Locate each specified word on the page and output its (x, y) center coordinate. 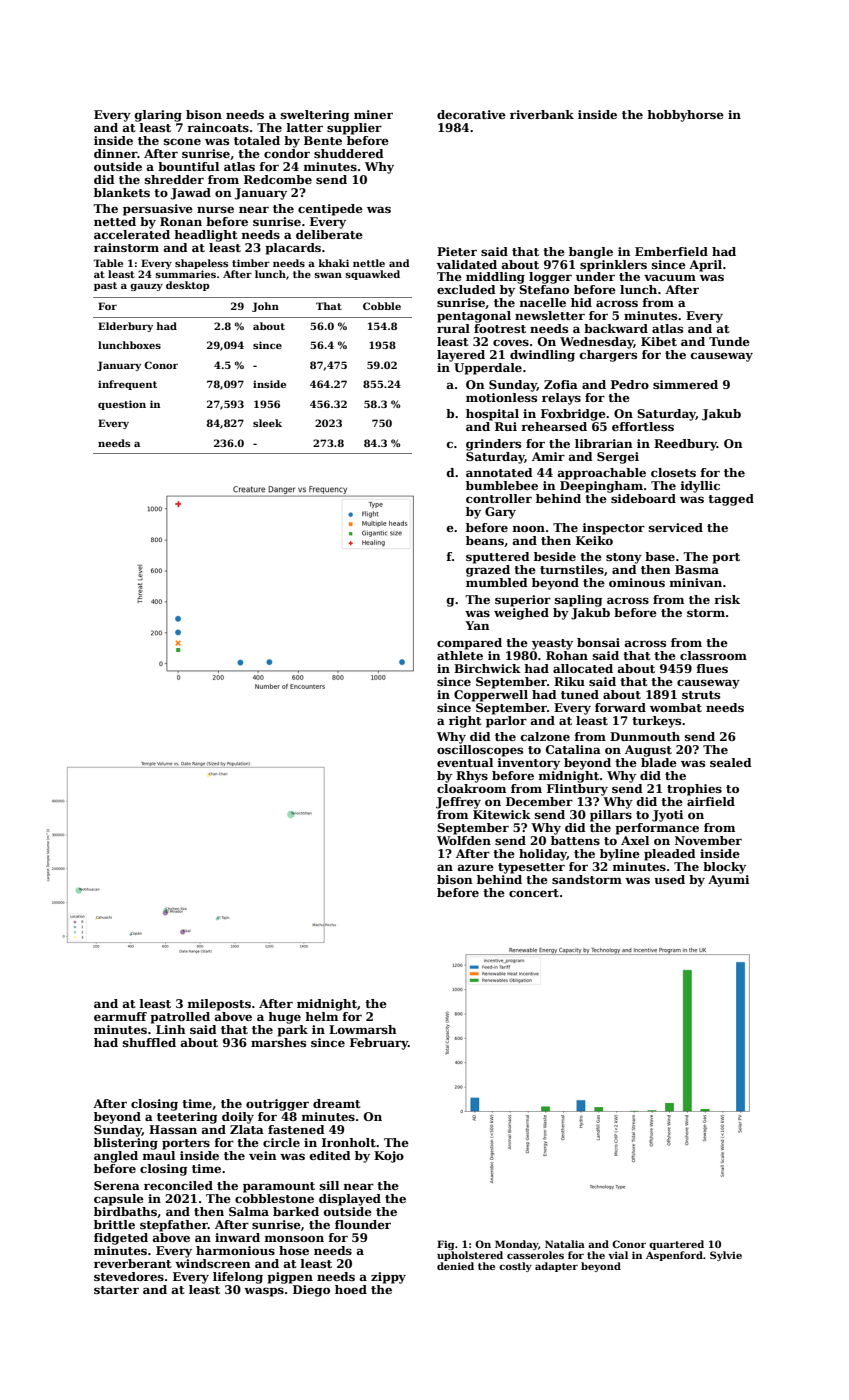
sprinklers (613, 266)
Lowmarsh (363, 1029)
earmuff (120, 1016)
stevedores (129, 1276)
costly (515, 1267)
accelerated (132, 234)
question (122, 405)
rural (453, 328)
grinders (493, 445)
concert (534, 893)
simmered (685, 384)
